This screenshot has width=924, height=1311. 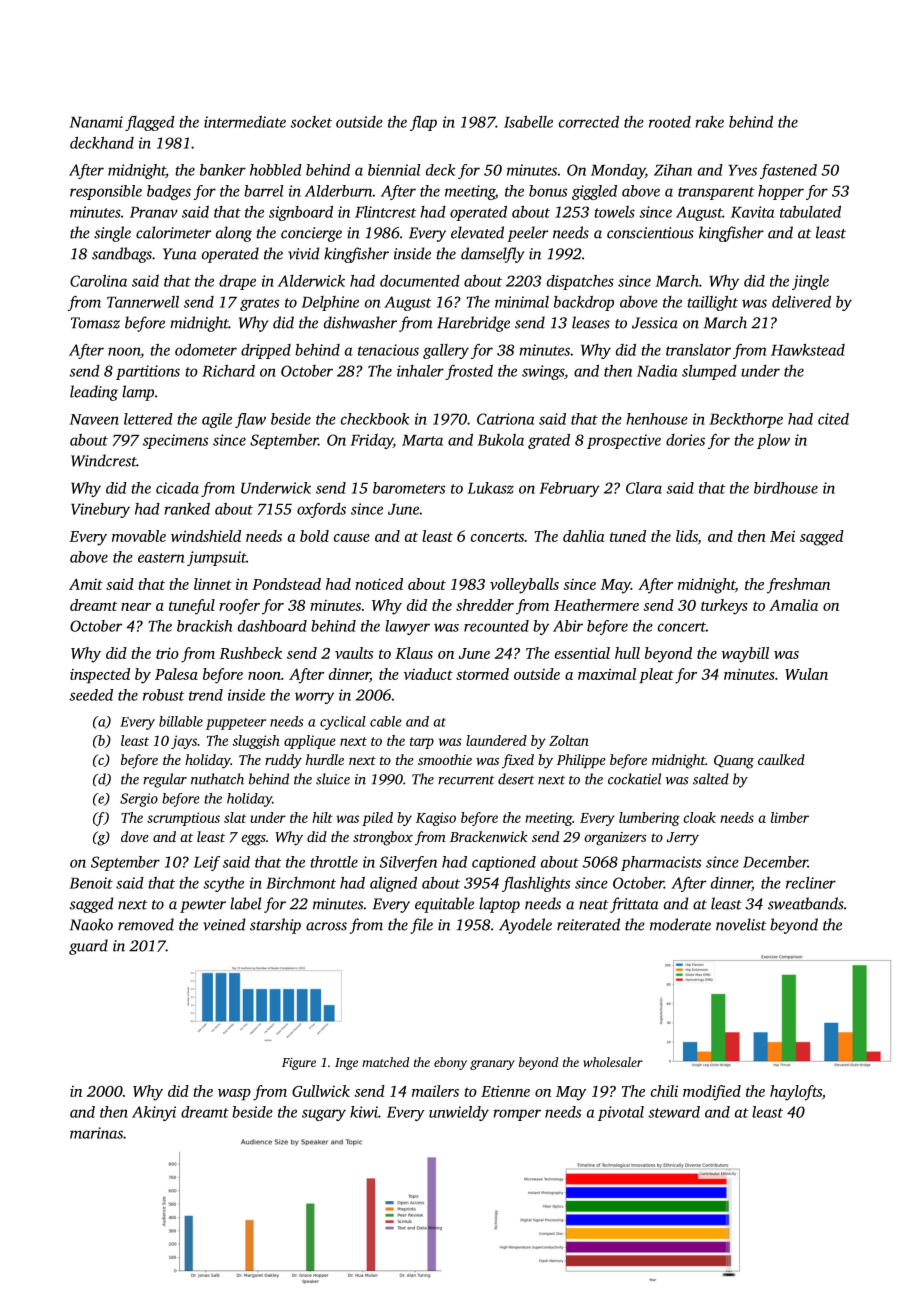 I want to click on rake, so click(x=709, y=122).
